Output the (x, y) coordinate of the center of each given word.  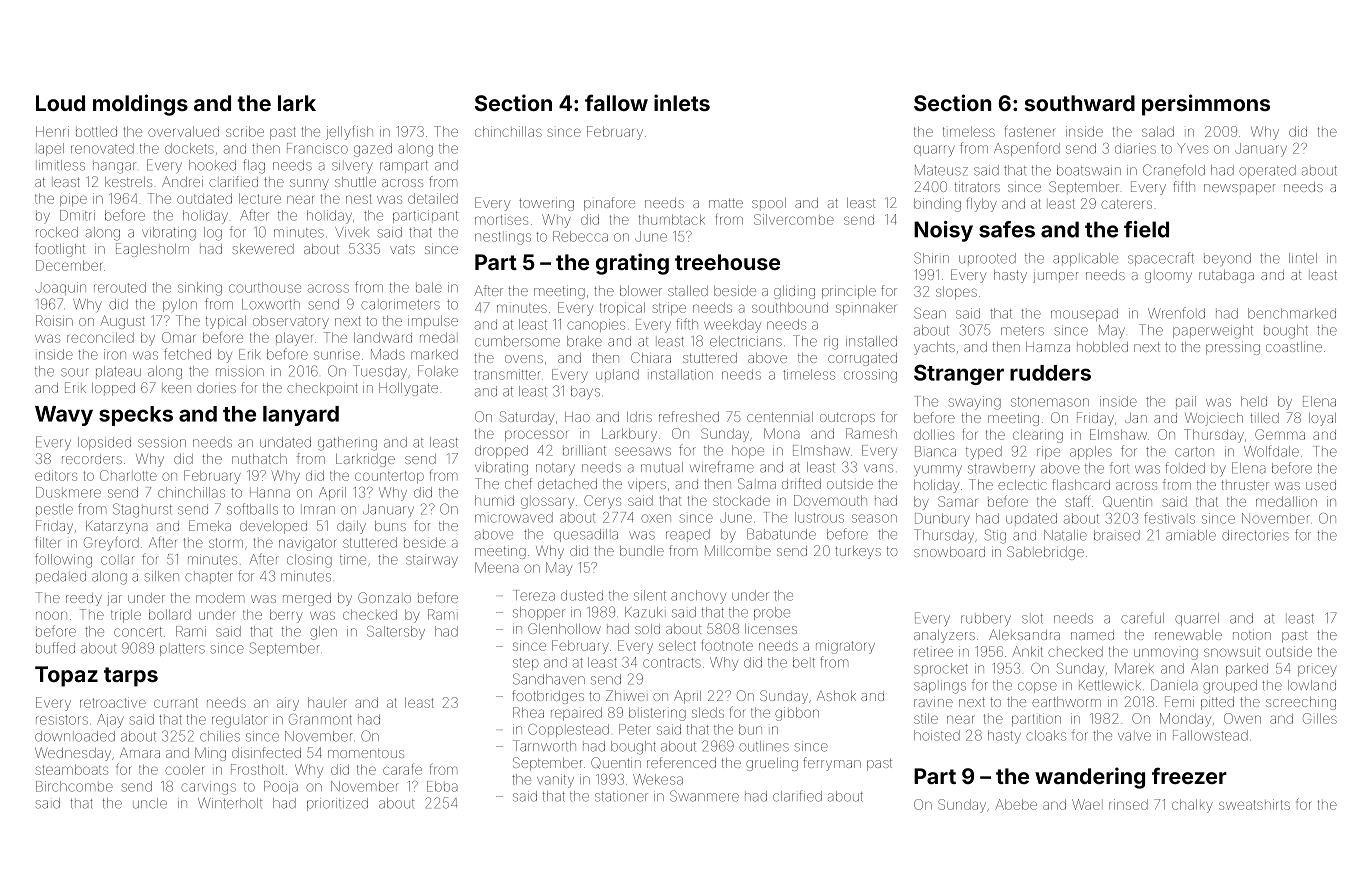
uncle (150, 803)
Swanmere (704, 796)
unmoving (1166, 654)
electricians (746, 341)
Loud (60, 103)
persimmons (1206, 105)
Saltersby (396, 633)
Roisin (54, 320)
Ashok (836, 696)
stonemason (1050, 402)
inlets (682, 102)
